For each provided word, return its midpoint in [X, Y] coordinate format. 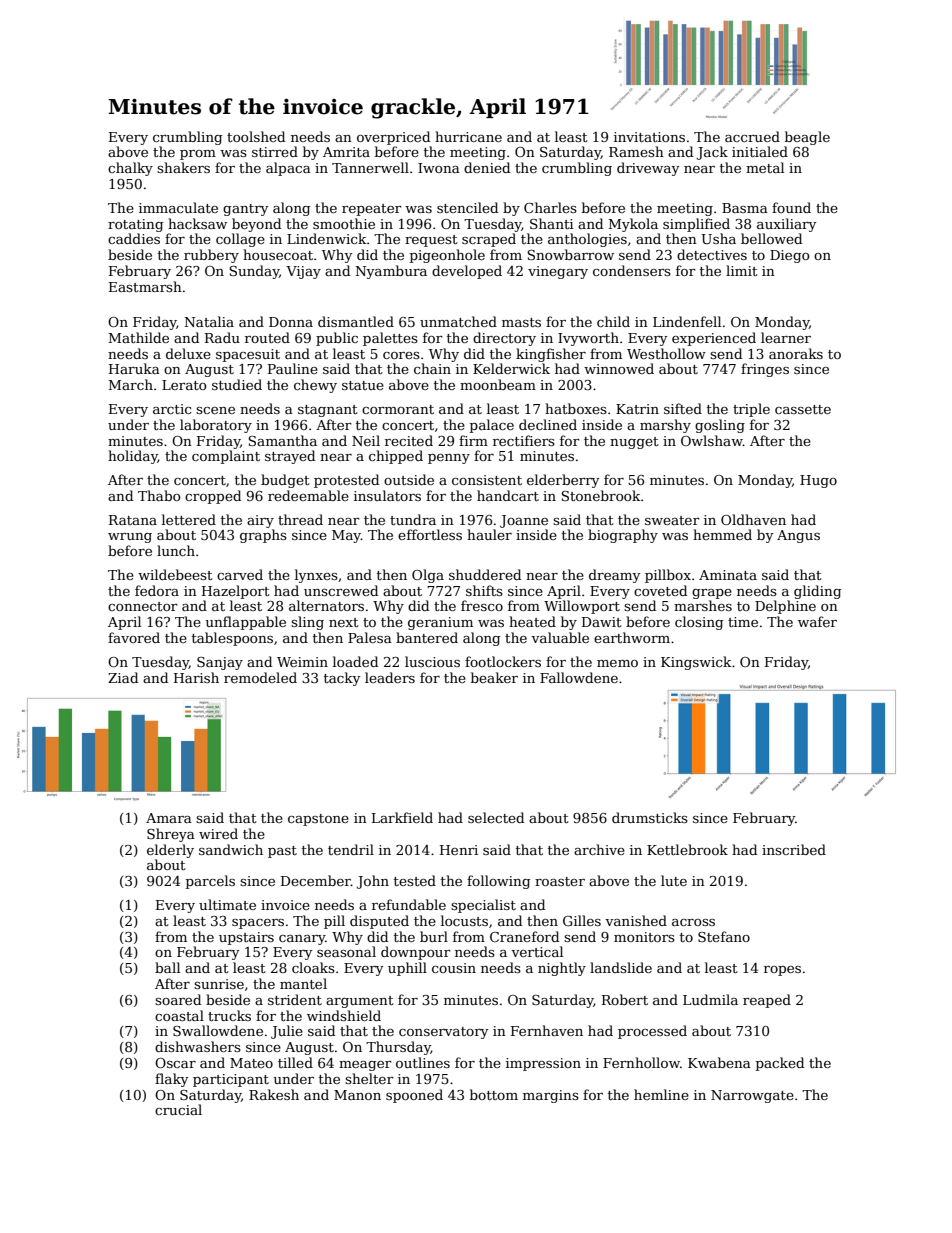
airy [260, 521]
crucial [178, 1109]
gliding [817, 592]
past [282, 852]
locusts [464, 920]
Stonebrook [601, 495]
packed [780, 1064]
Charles [550, 207]
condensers [632, 270]
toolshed [256, 136]
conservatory [443, 1033]
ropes [782, 971]
